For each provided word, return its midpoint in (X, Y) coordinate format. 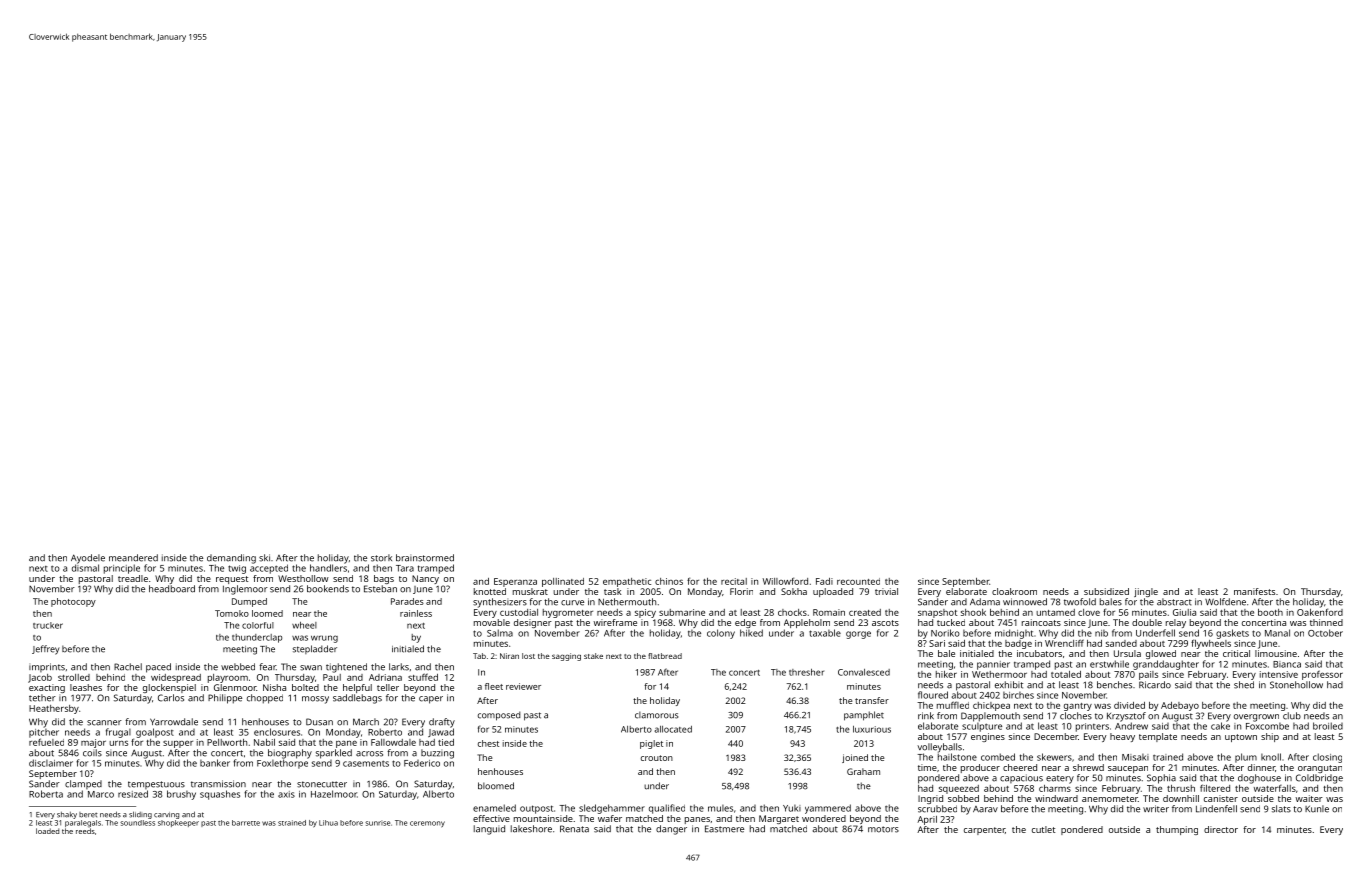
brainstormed (425, 558)
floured (933, 695)
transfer (872, 700)
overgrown (1256, 718)
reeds (85, 831)
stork (381, 558)
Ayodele (88, 559)
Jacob (40, 678)
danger (671, 830)
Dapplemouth (990, 717)
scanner (104, 723)
